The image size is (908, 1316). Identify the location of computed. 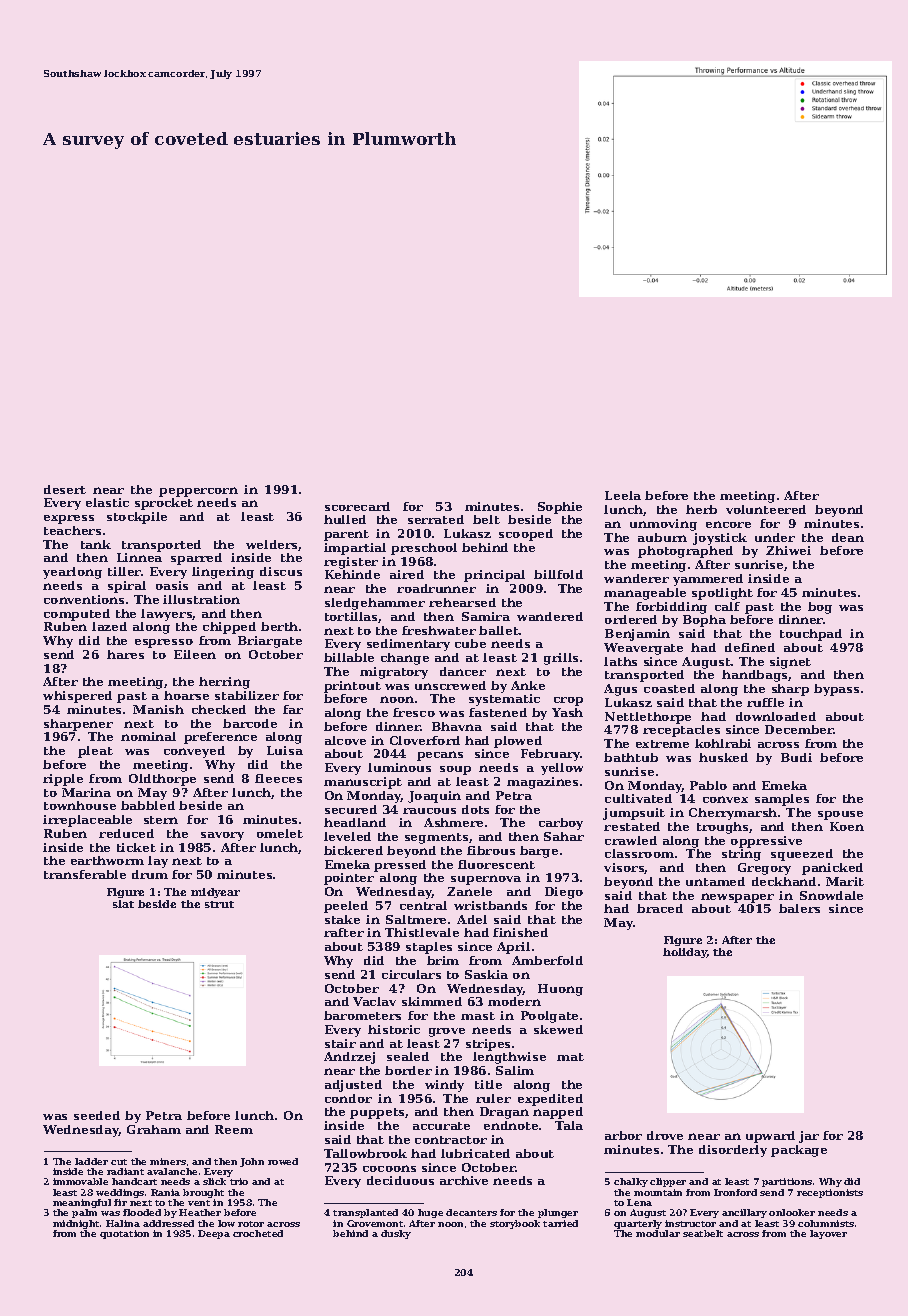
(77, 615).
